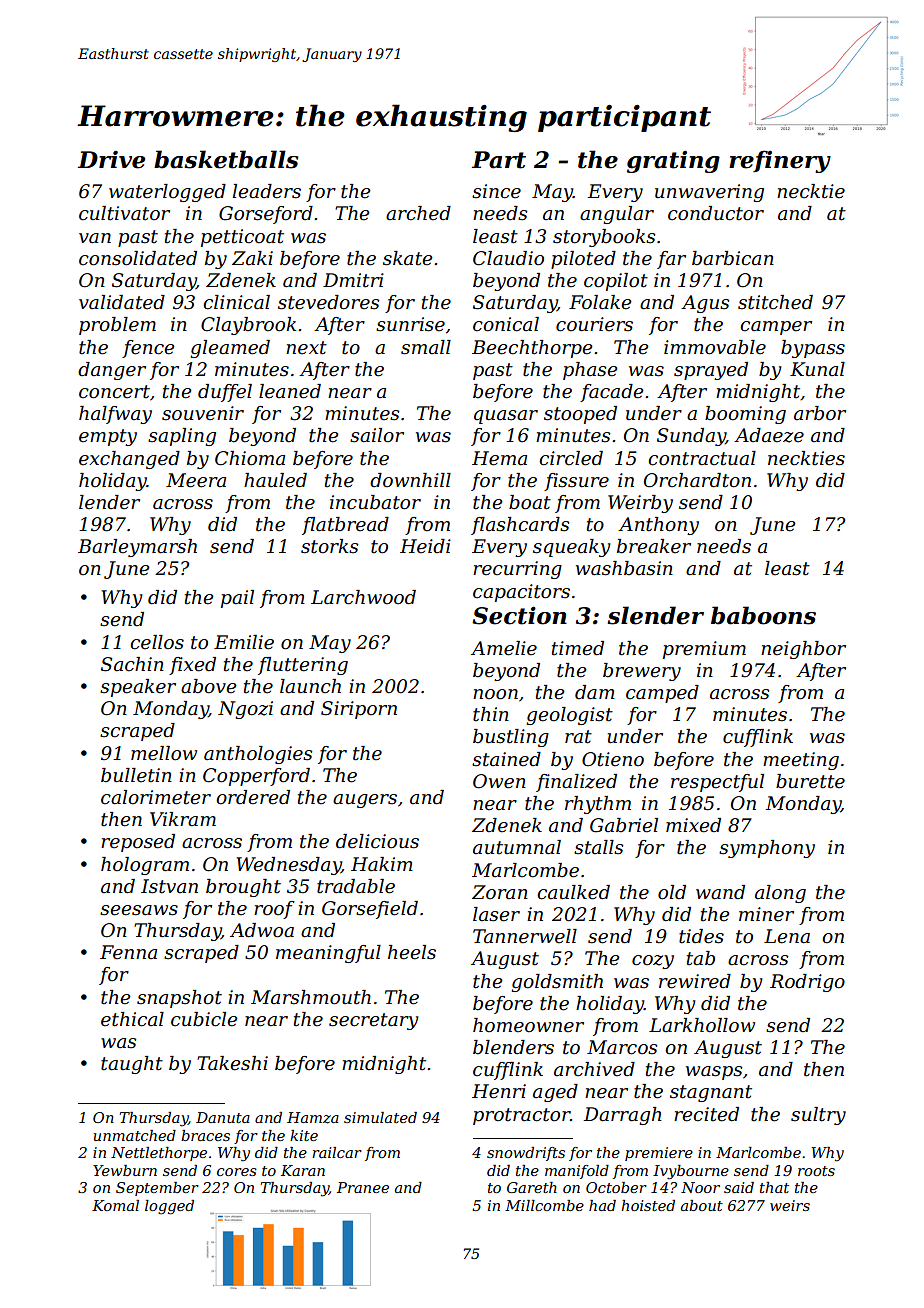 The height and width of the screenshot is (1308, 924). I want to click on flashcards, so click(520, 526).
